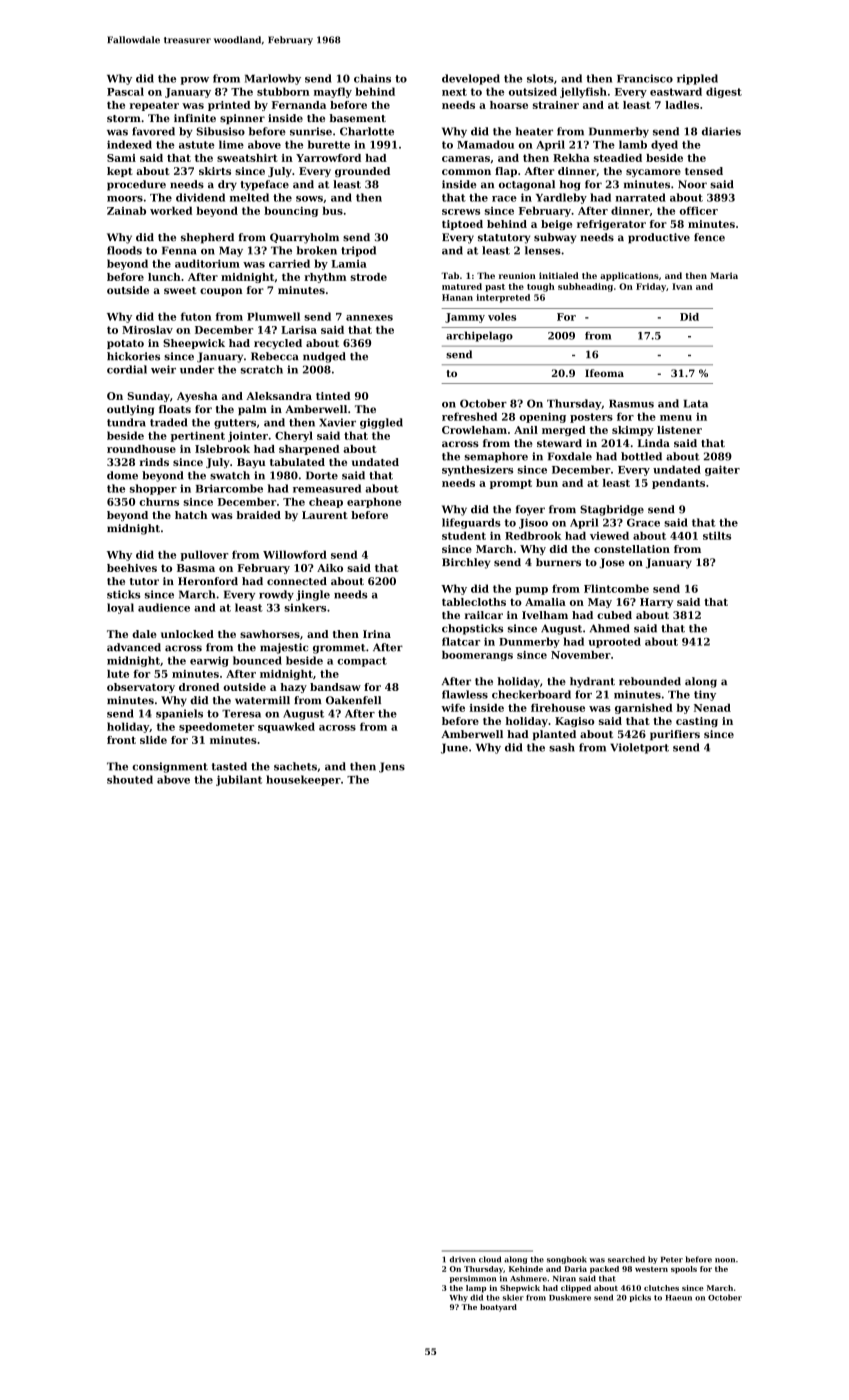 Image resolution: width=849 pixels, height=1400 pixels. Describe the element at coordinates (640, 1298) in the screenshot. I see `picks` at that location.
